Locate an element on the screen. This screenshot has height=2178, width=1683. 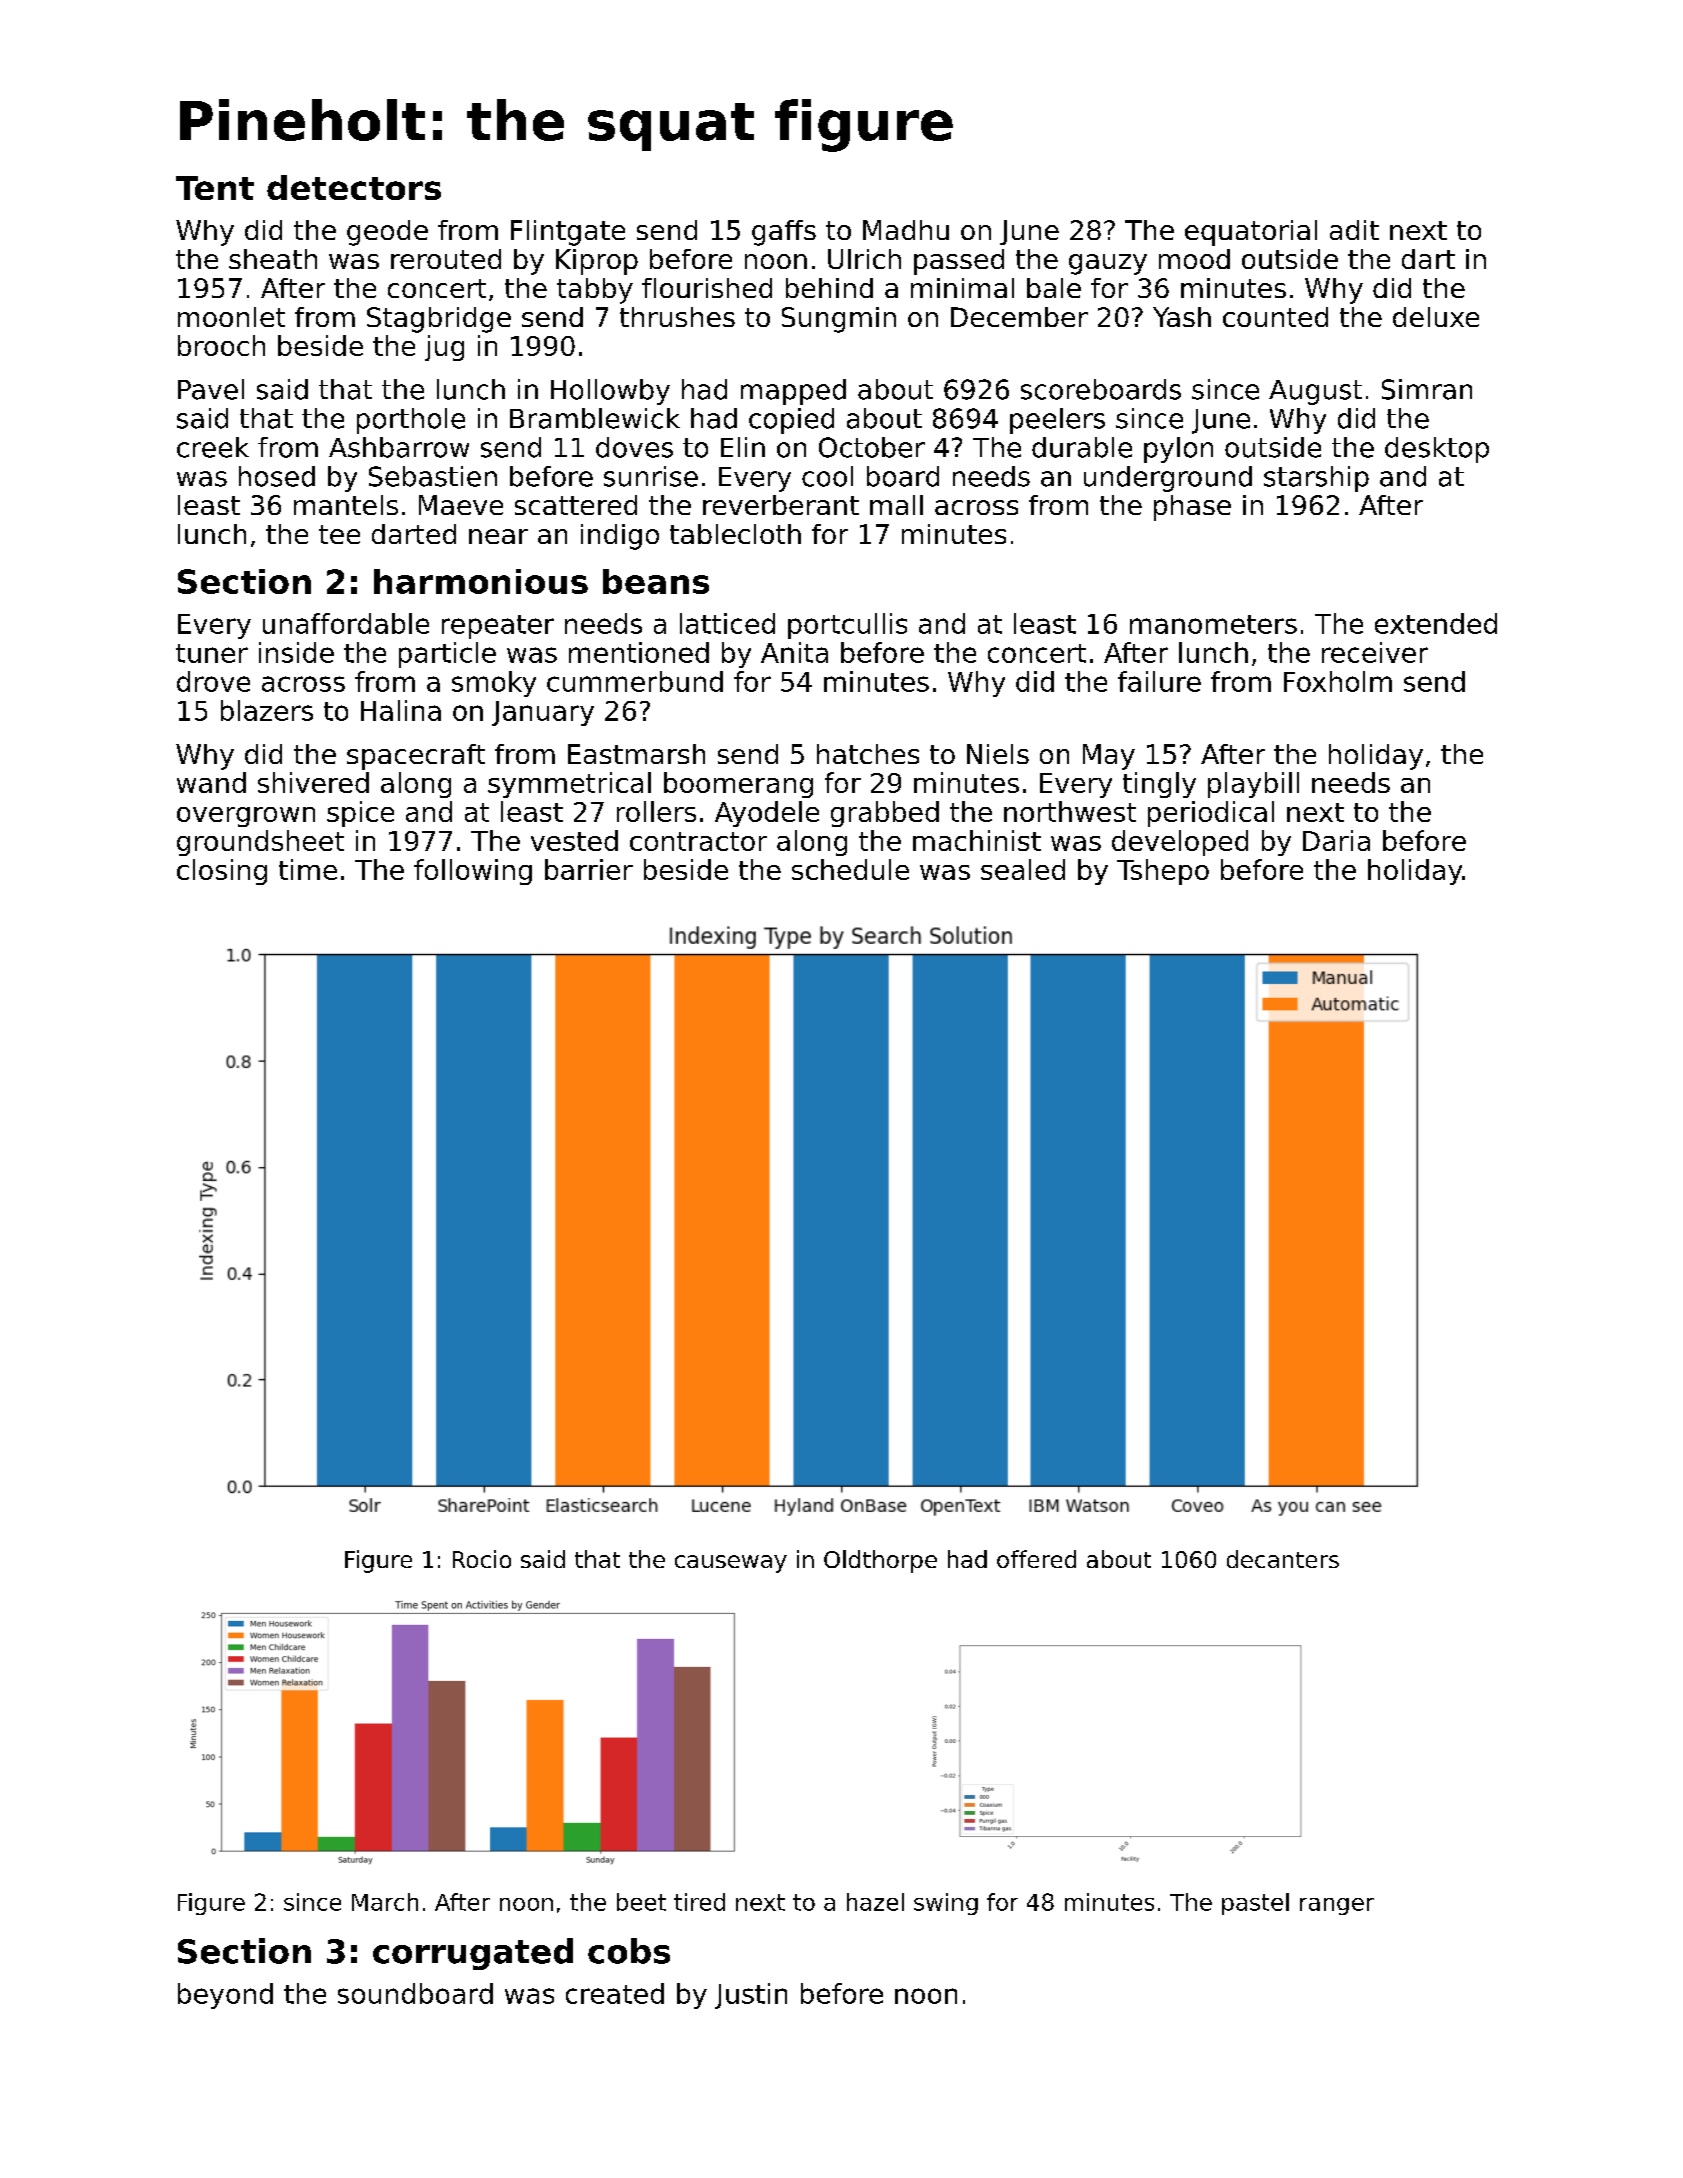
swing is located at coordinates (946, 1904).
